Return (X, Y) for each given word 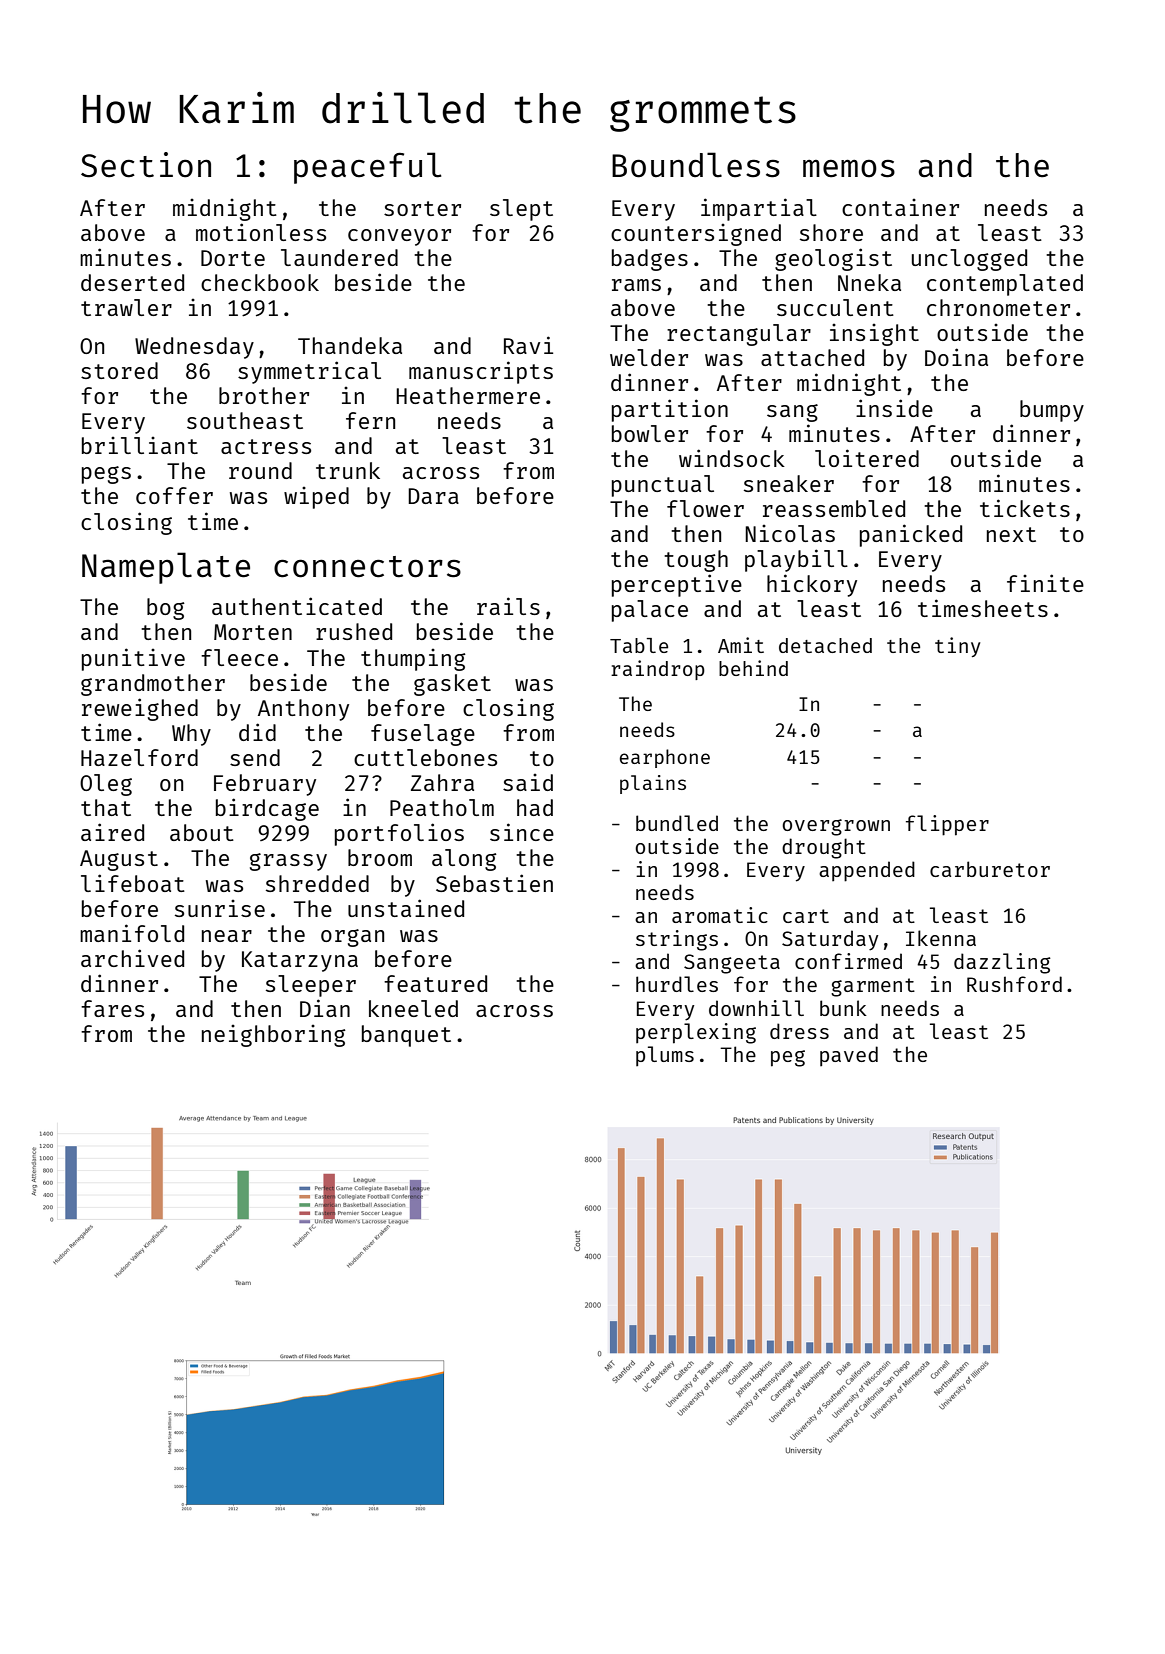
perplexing (696, 1033)
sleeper (311, 986)
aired (112, 832)
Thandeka (350, 345)
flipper (947, 825)
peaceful (367, 168)
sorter (422, 208)
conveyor (399, 237)
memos (849, 168)
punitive (133, 659)
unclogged (969, 260)
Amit (741, 645)
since (522, 832)
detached (825, 645)
